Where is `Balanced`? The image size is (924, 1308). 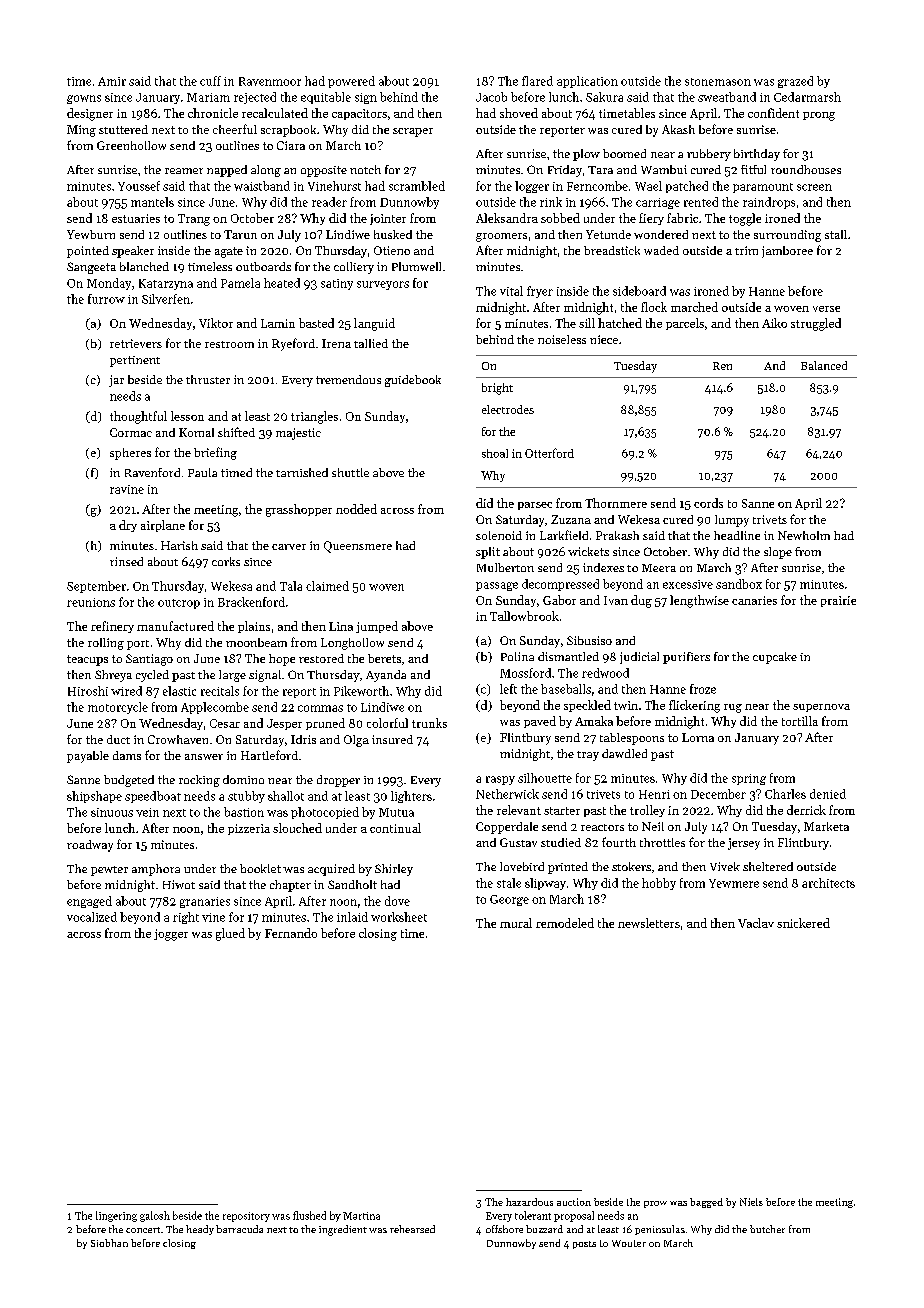 Balanced is located at coordinates (824, 365).
